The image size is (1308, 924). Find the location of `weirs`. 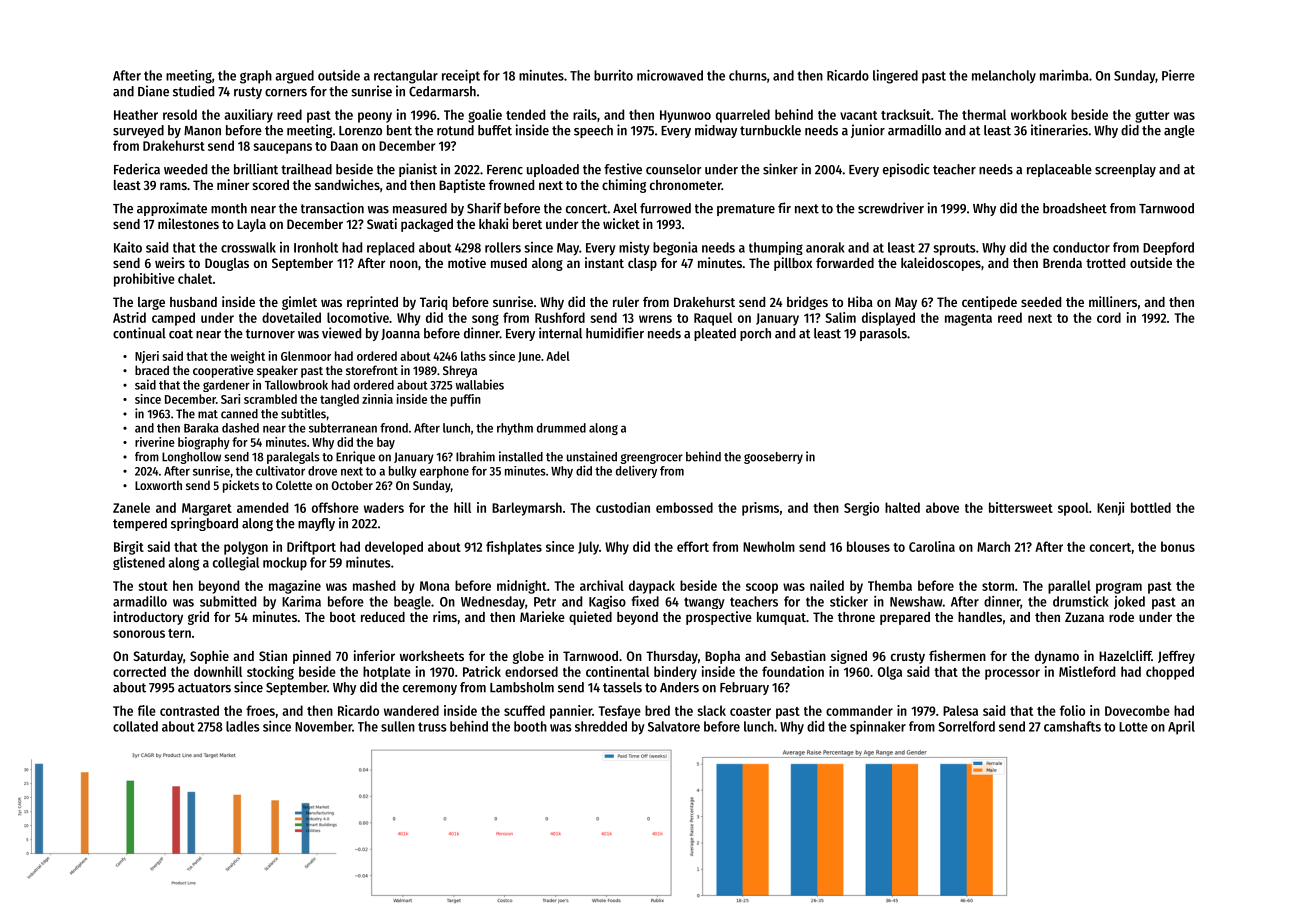

weirs is located at coordinates (170, 262).
